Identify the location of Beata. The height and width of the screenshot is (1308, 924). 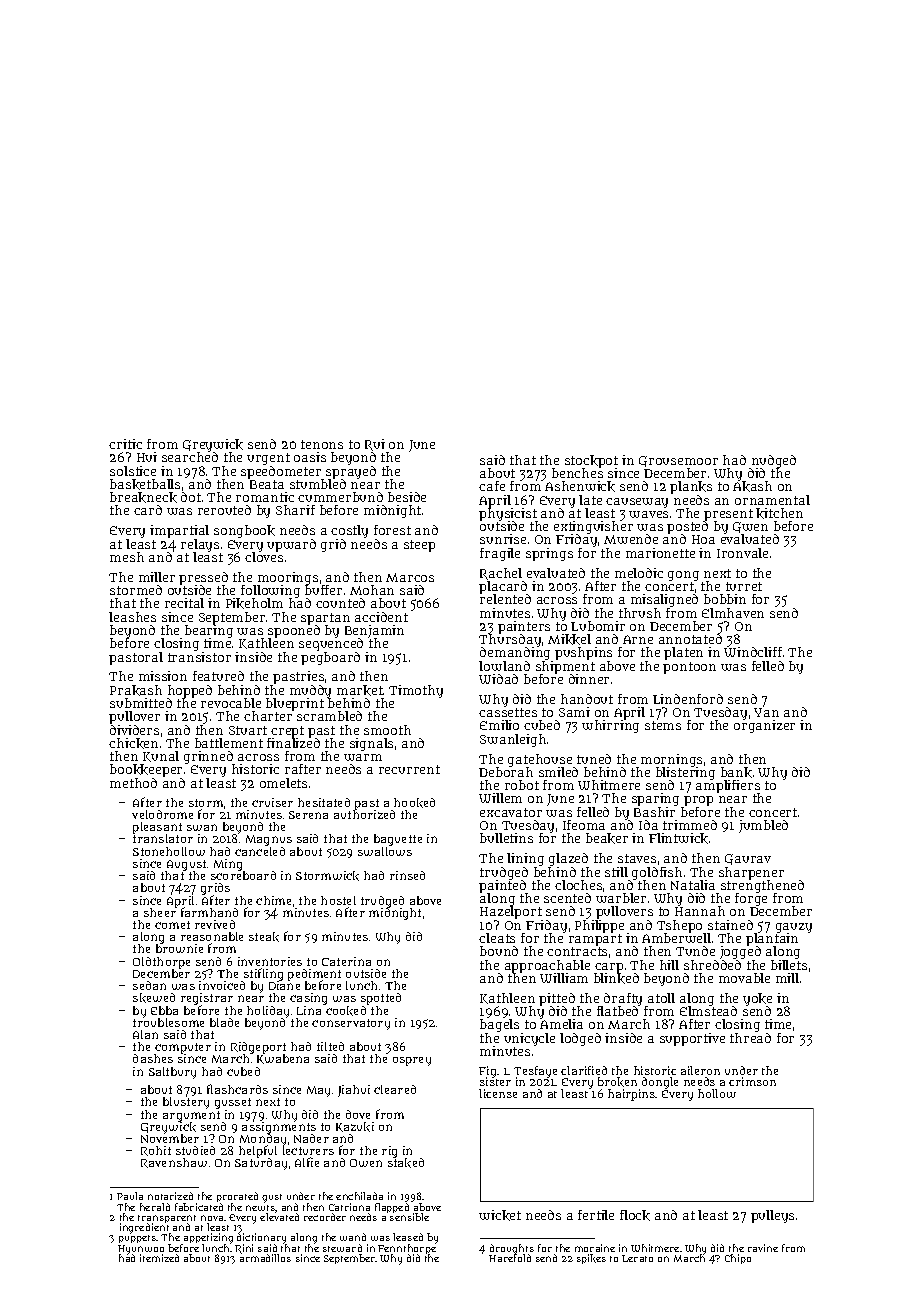
(267, 484).
